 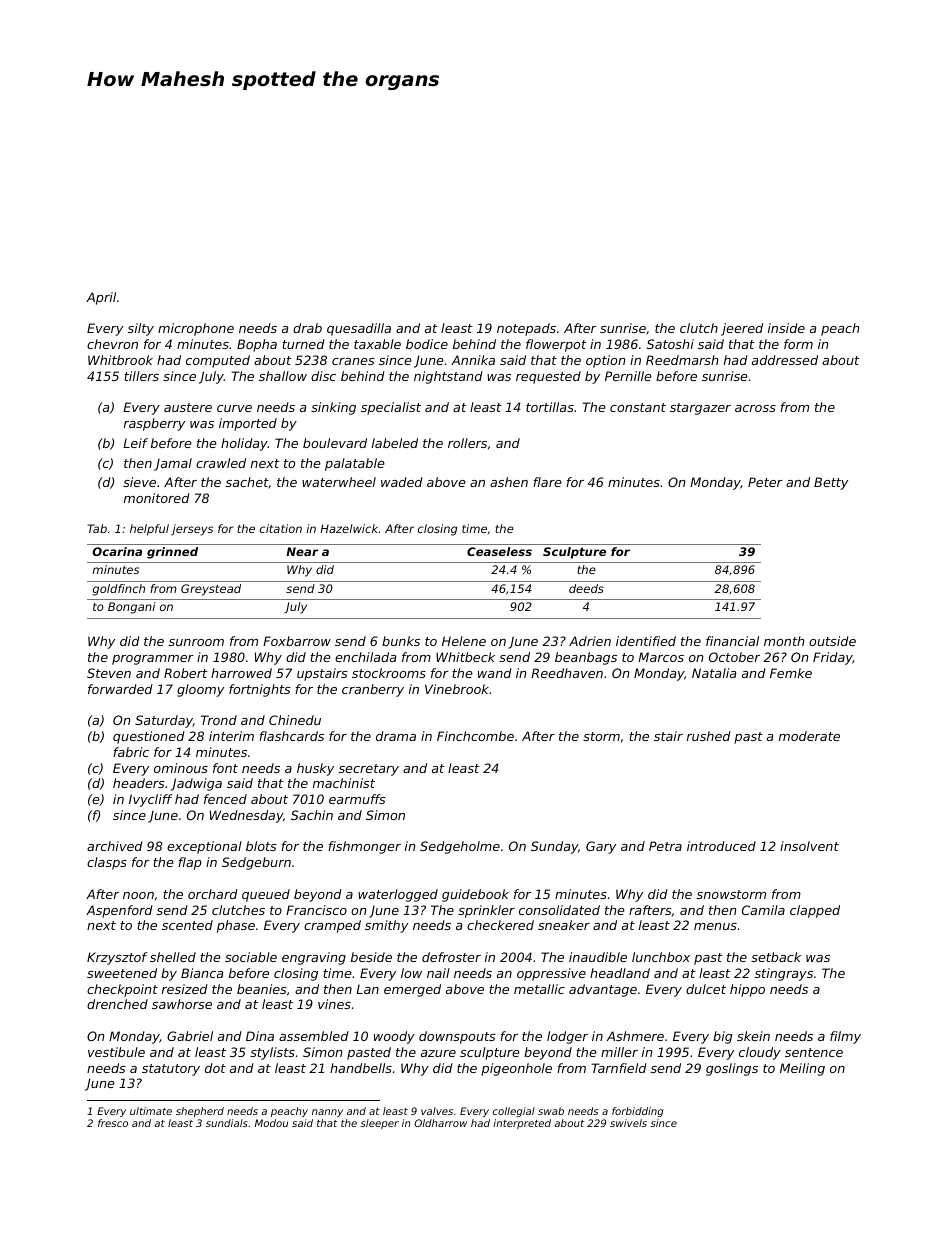 What do you see at coordinates (786, 328) in the image?
I see `inside` at bounding box center [786, 328].
